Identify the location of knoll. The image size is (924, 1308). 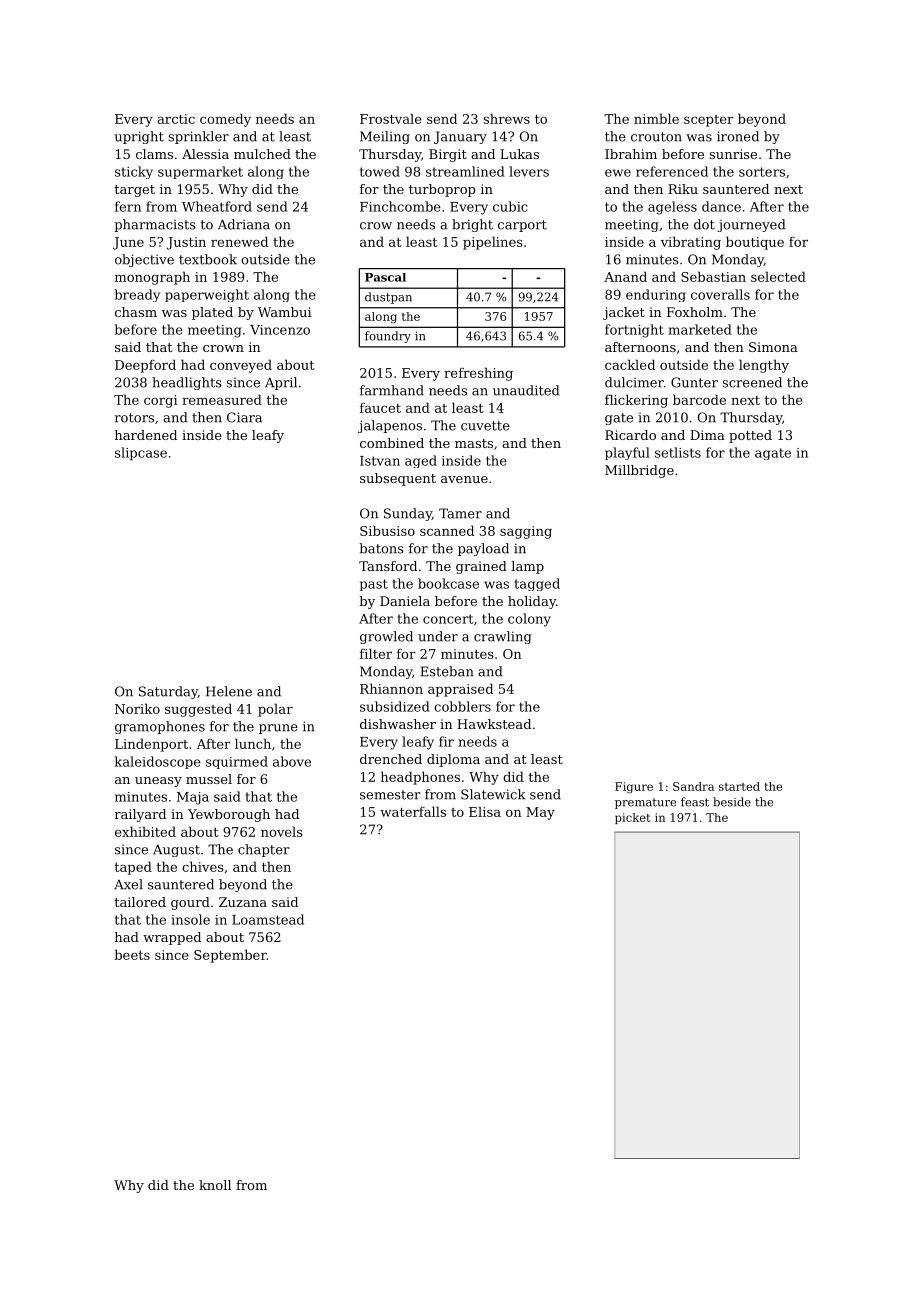
(215, 1185).
